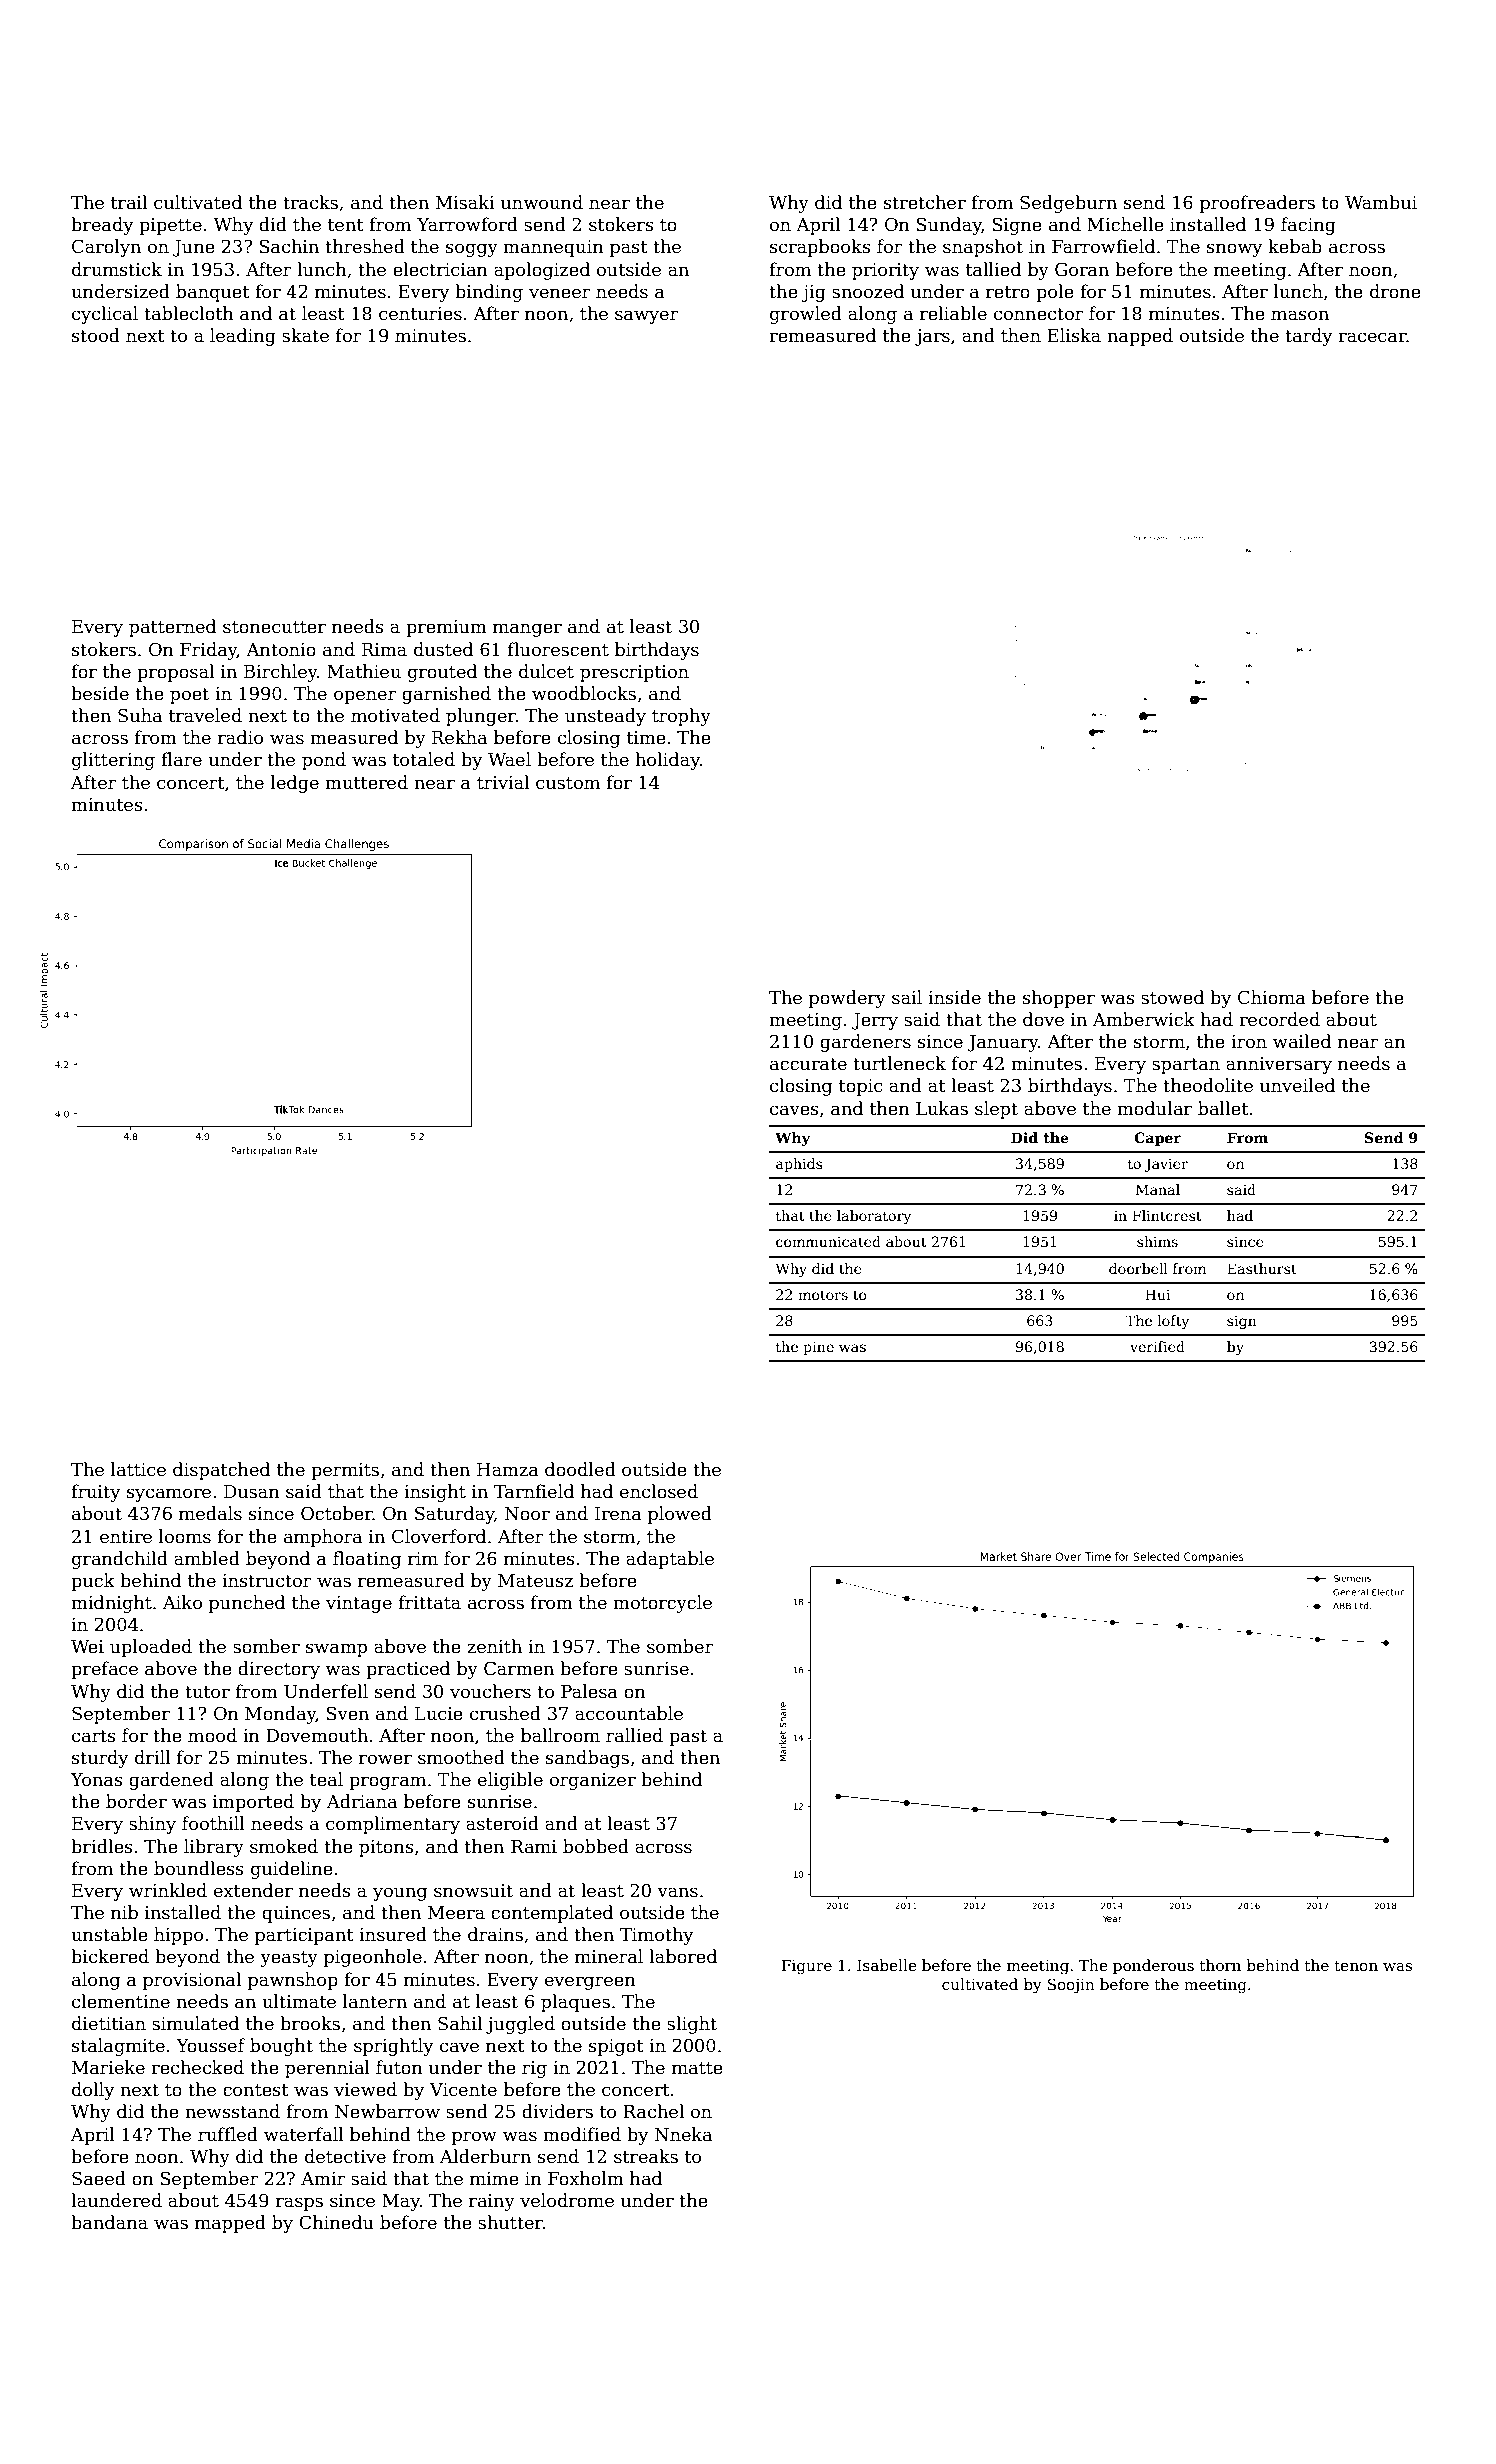  I want to click on rallied, so click(634, 1735).
